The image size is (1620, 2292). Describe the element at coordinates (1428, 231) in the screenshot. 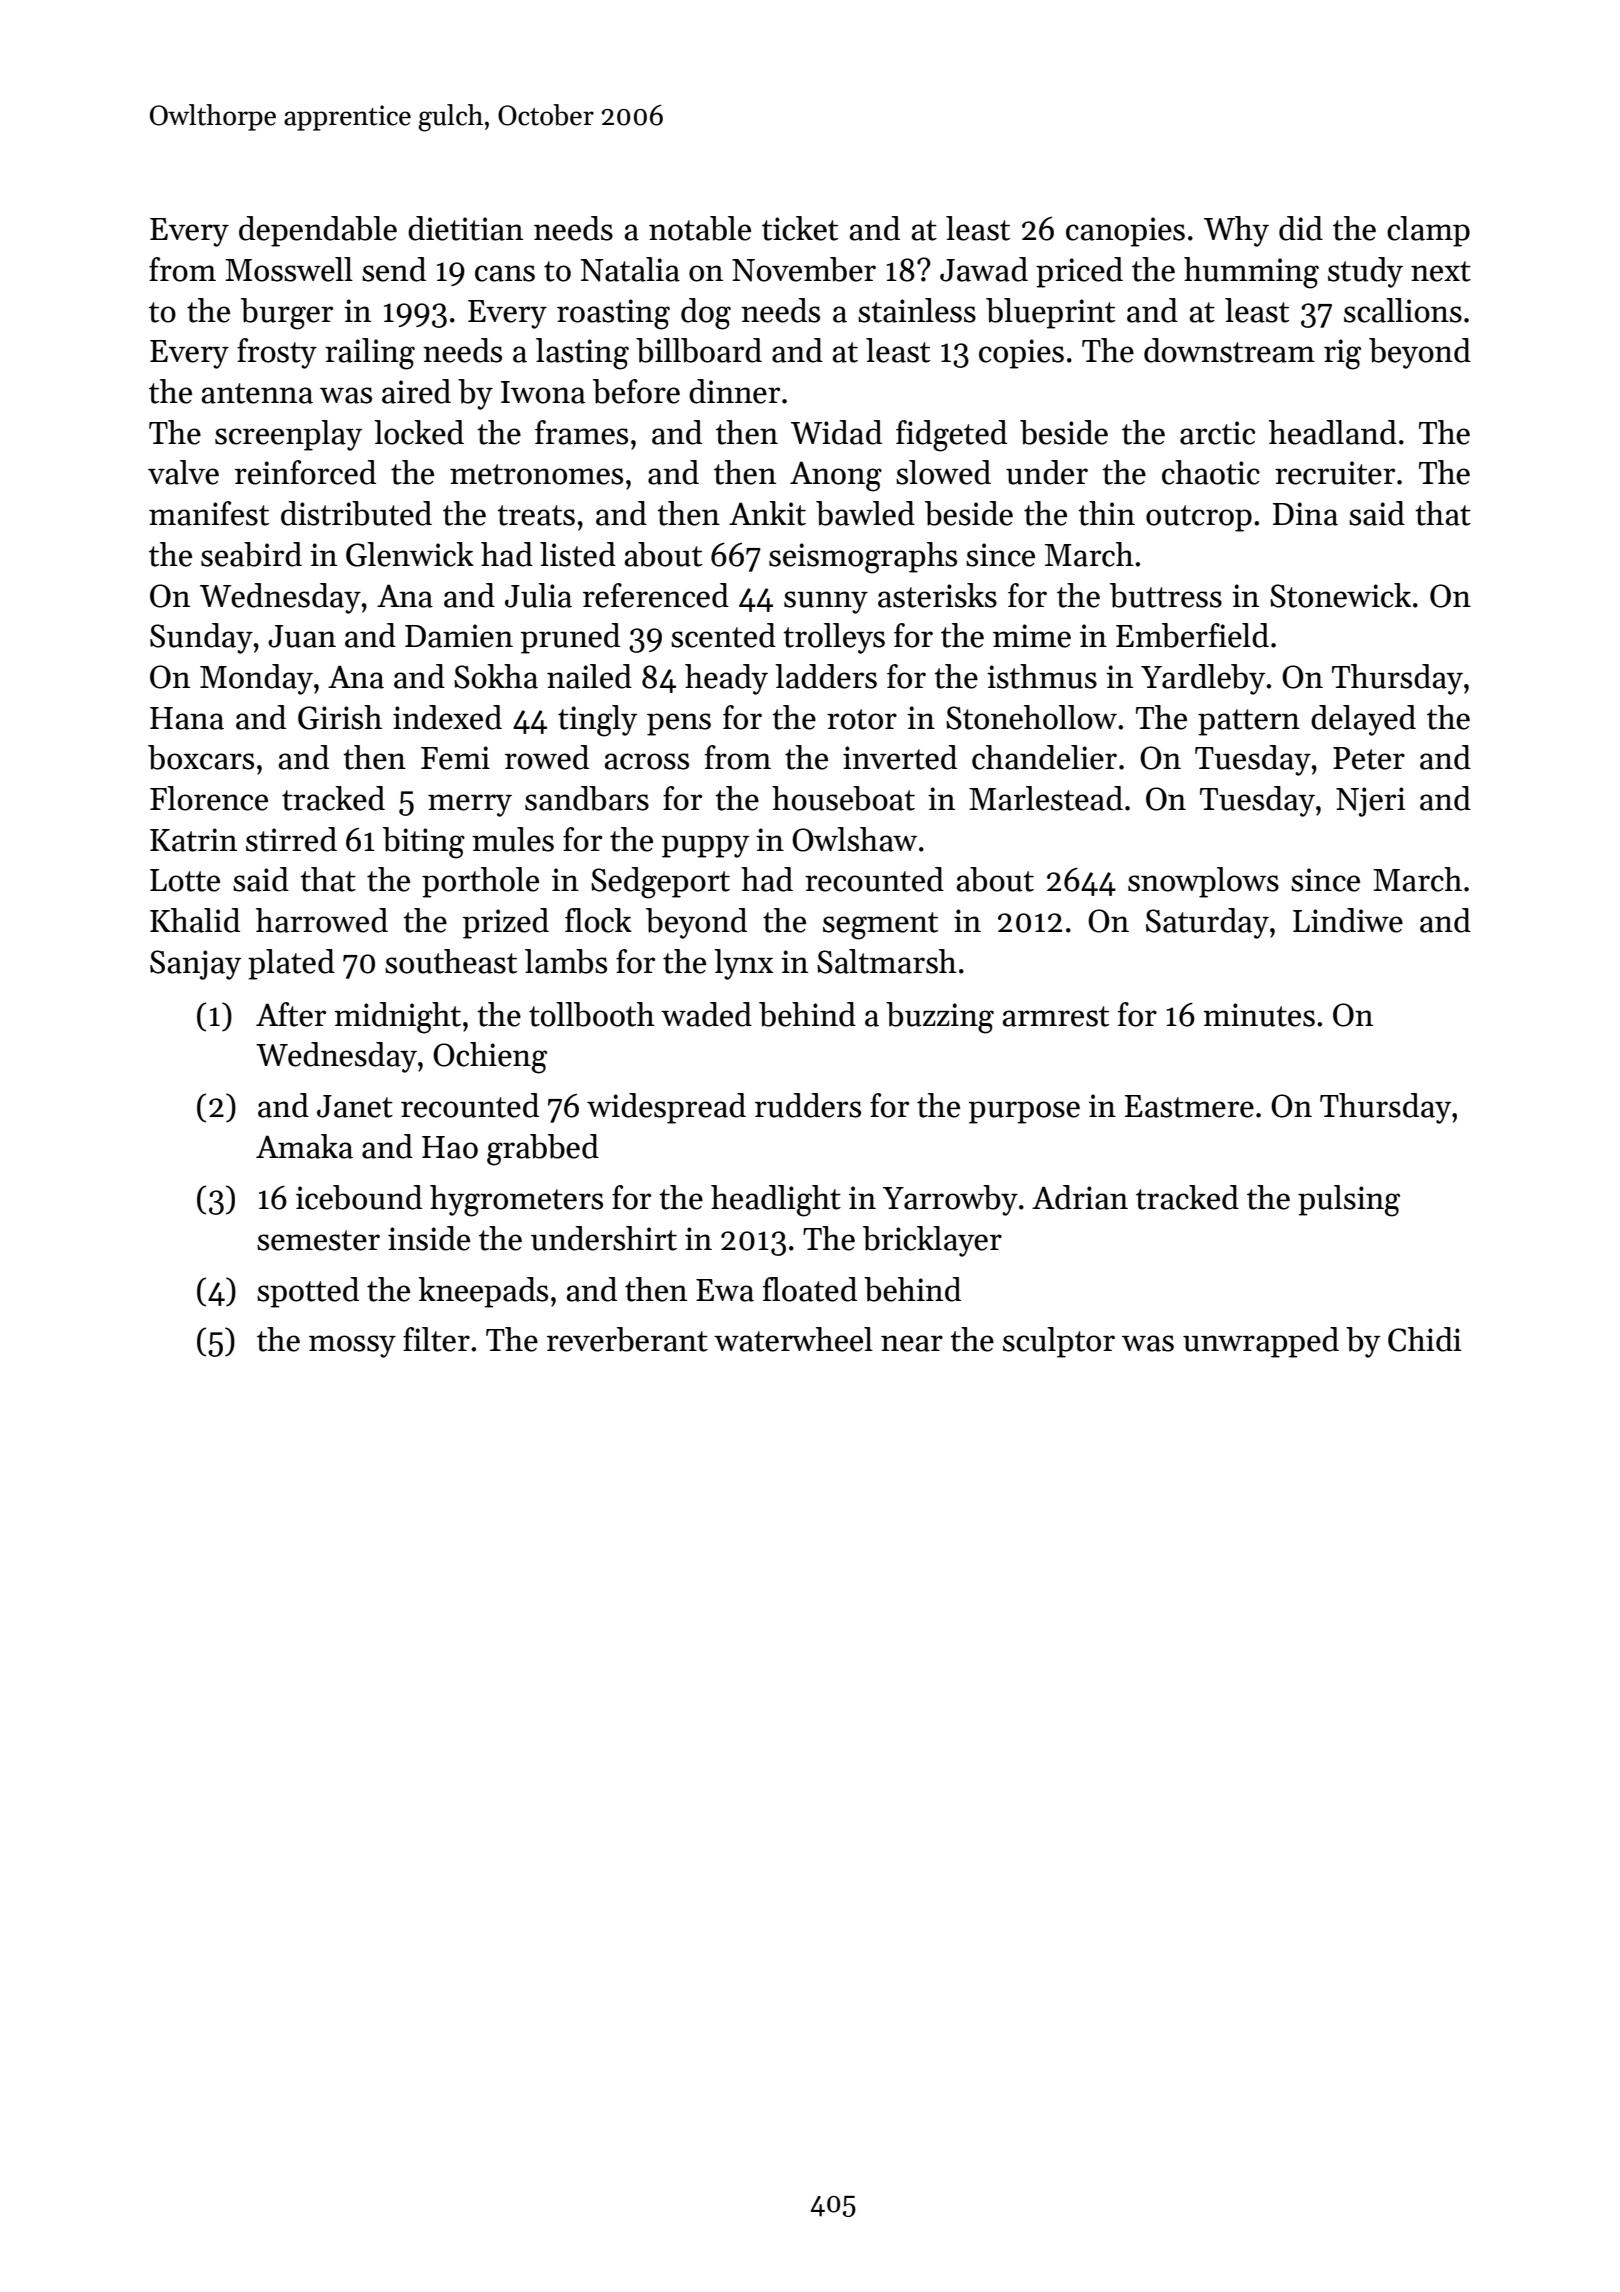

I see `clamp` at that location.
